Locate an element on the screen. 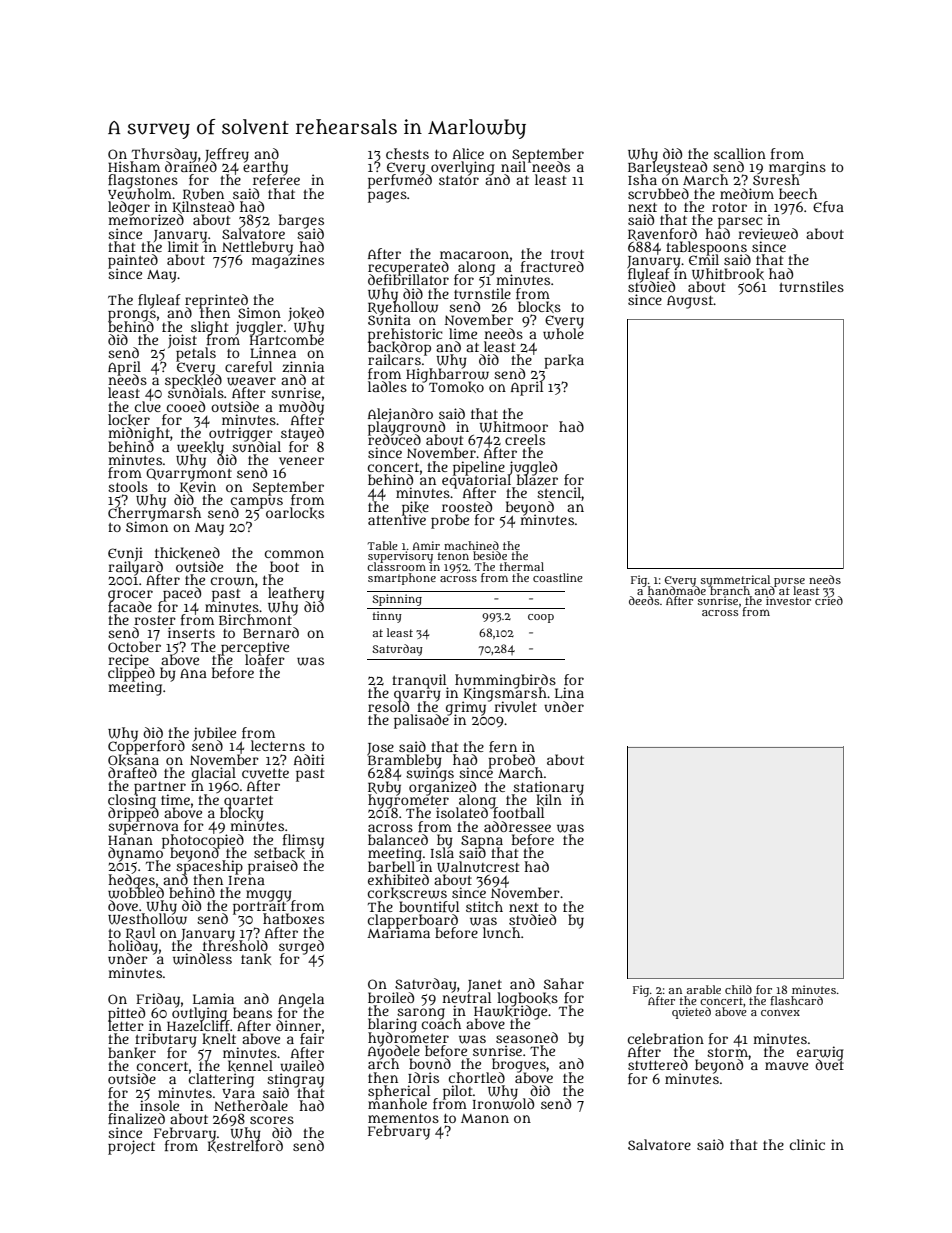 Image resolution: width=952 pixels, height=1233 pixels. chests is located at coordinates (407, 153).
